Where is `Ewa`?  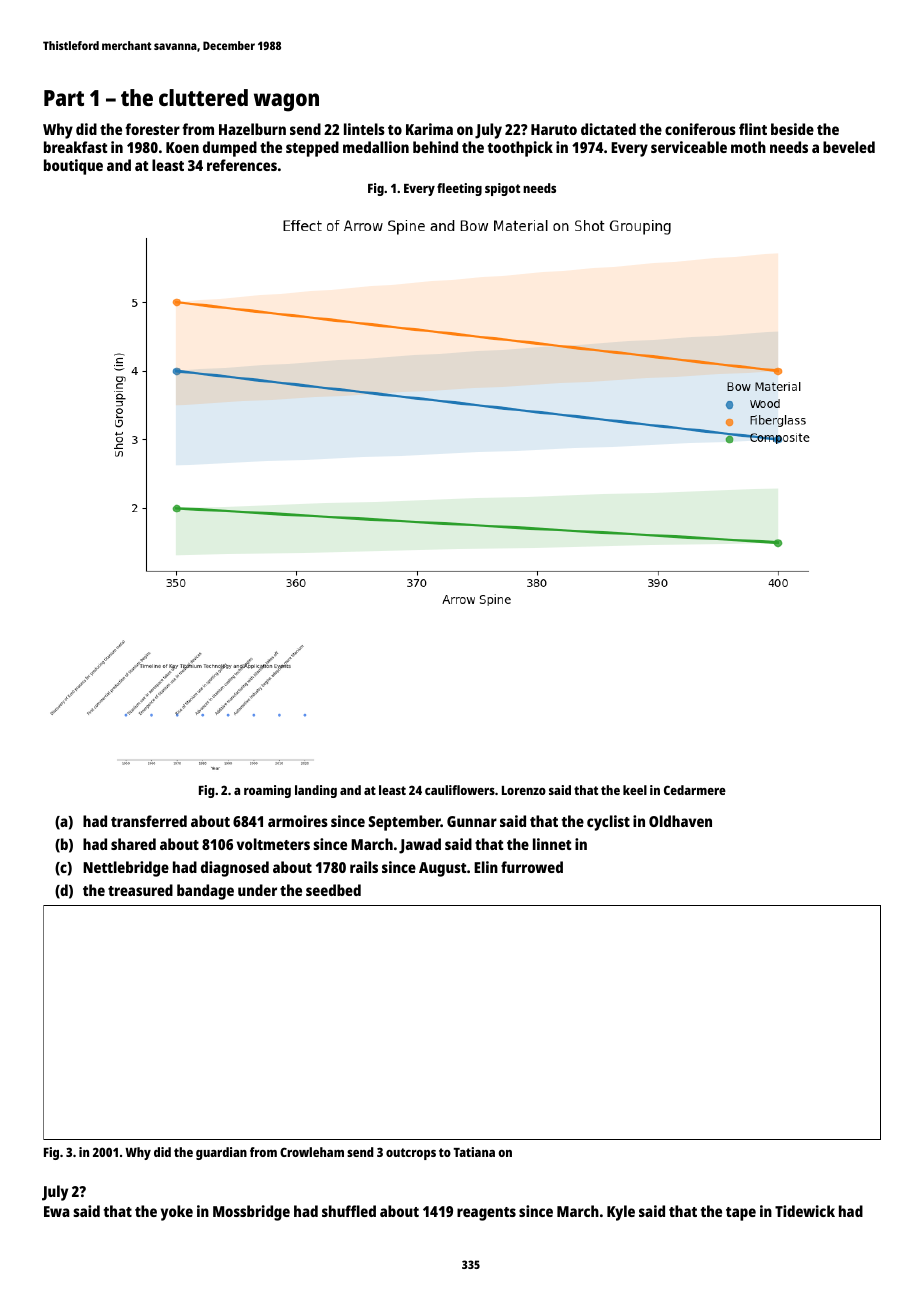 Ewa is located at coordinates (57, 1211).
